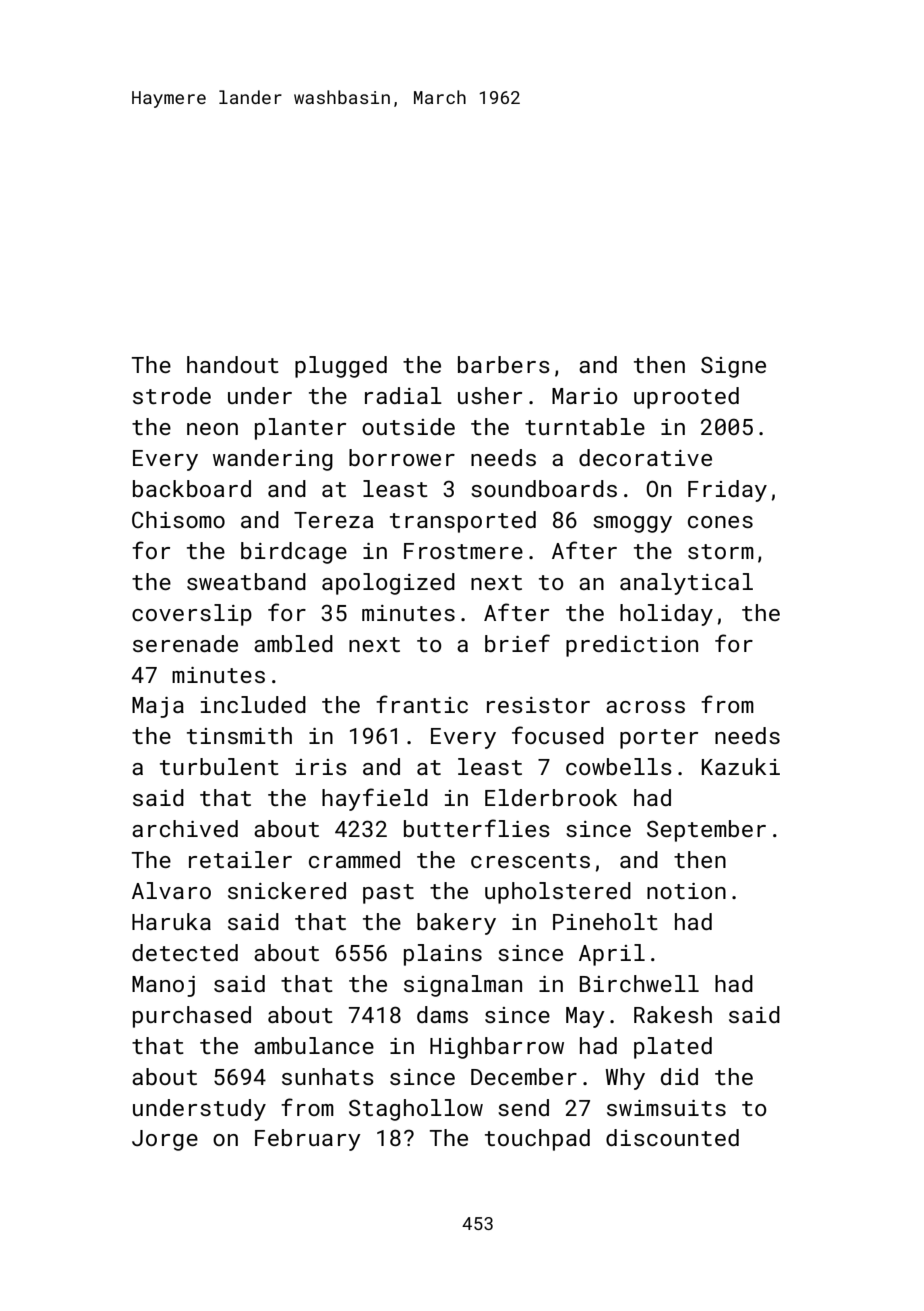  What do you see at coordinates (233, 364) in the screenshot?
I see `handout` at bounding box center [233, 364].
